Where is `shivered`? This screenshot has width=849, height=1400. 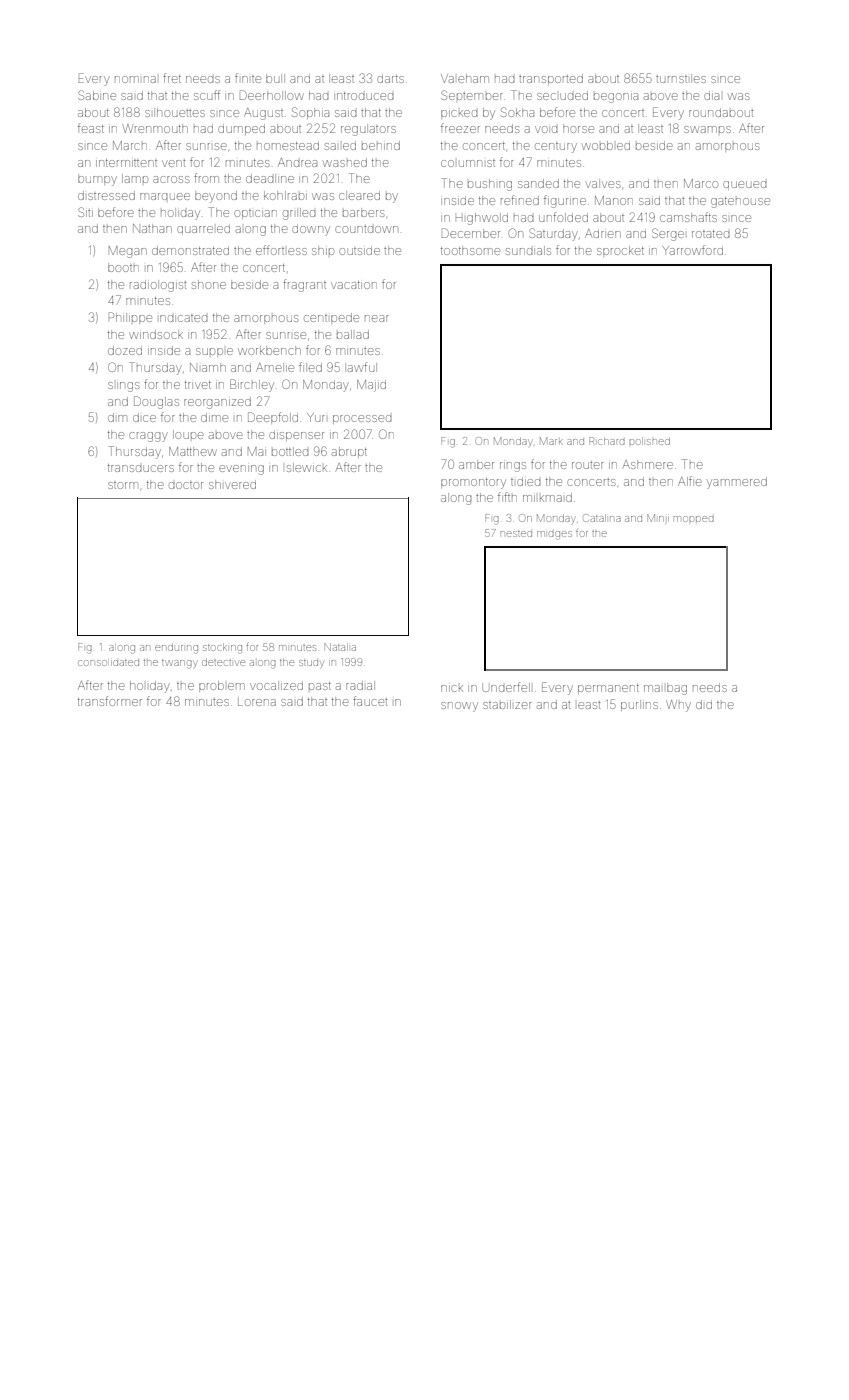 shivered is located at coordinates (232, 484).
